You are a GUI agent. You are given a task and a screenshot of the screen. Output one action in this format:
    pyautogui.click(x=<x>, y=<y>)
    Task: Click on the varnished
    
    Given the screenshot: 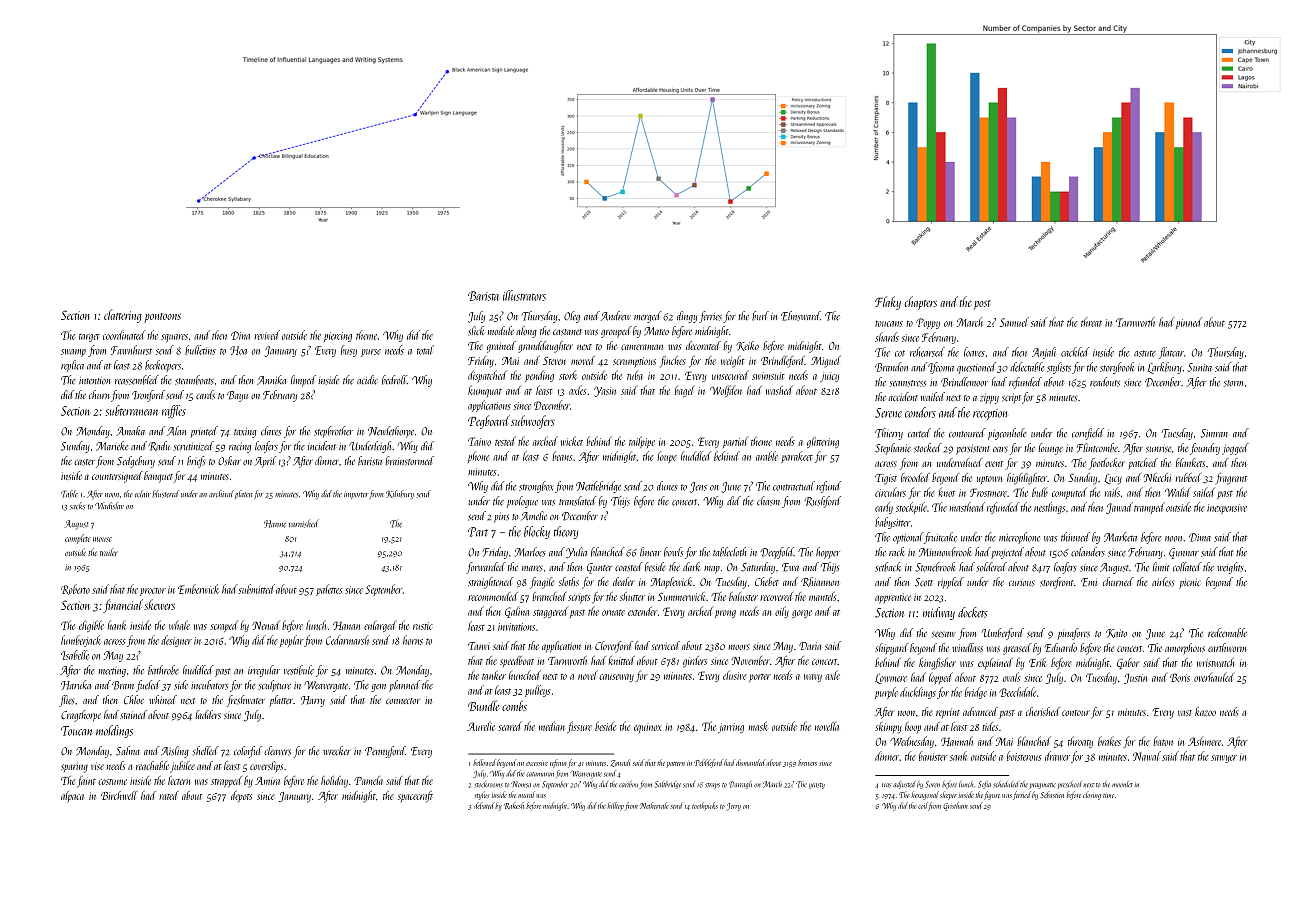 What is the action you would take?
    pyautogui.click(x=304, y=523)
